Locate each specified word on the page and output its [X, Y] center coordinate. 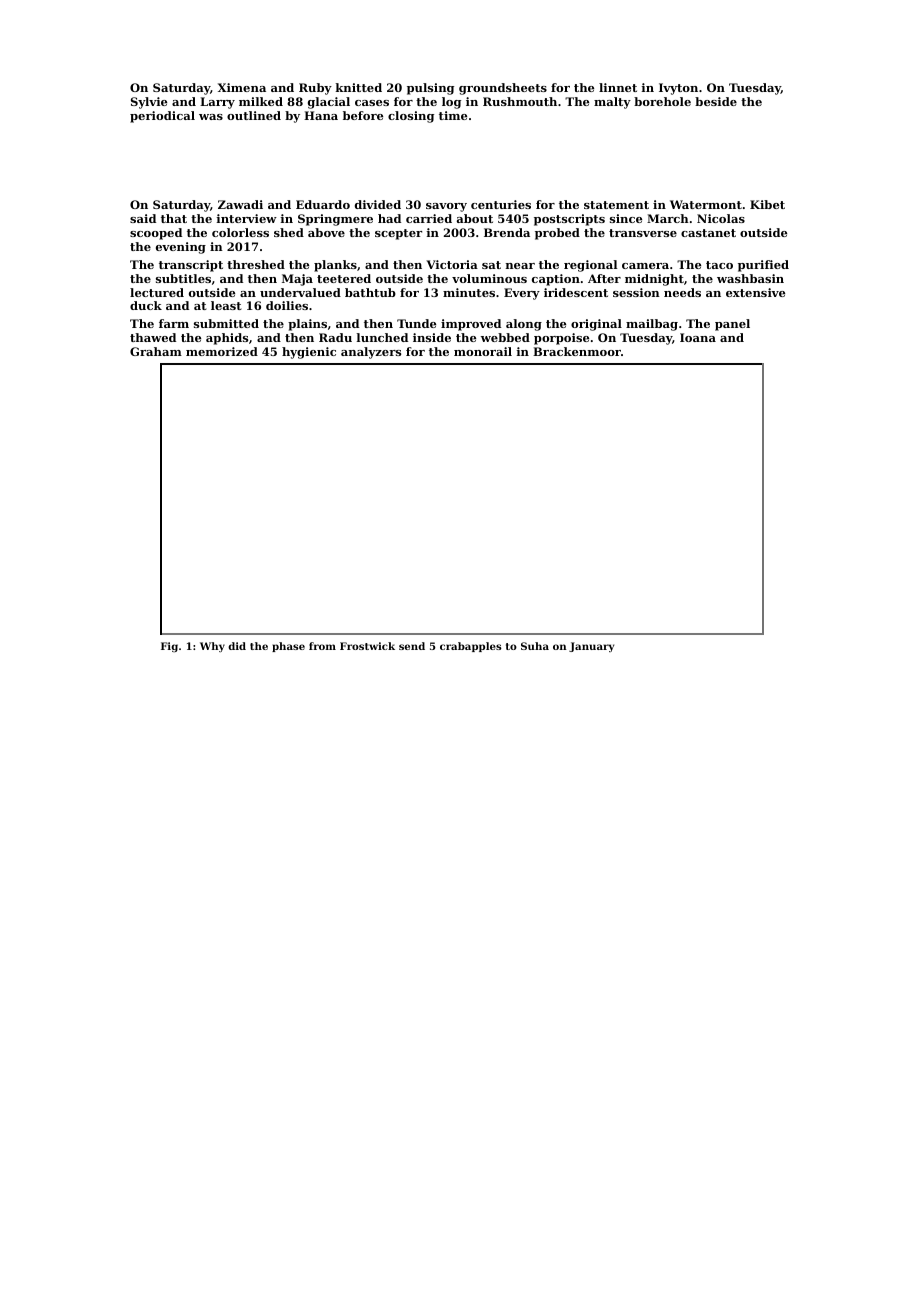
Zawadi [240, 204]
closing [411, 117]
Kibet [767, 204]
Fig [169, 647]
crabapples [471, 647]
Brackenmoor [577, 351]
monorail [483, 351]
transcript [191, 266]
